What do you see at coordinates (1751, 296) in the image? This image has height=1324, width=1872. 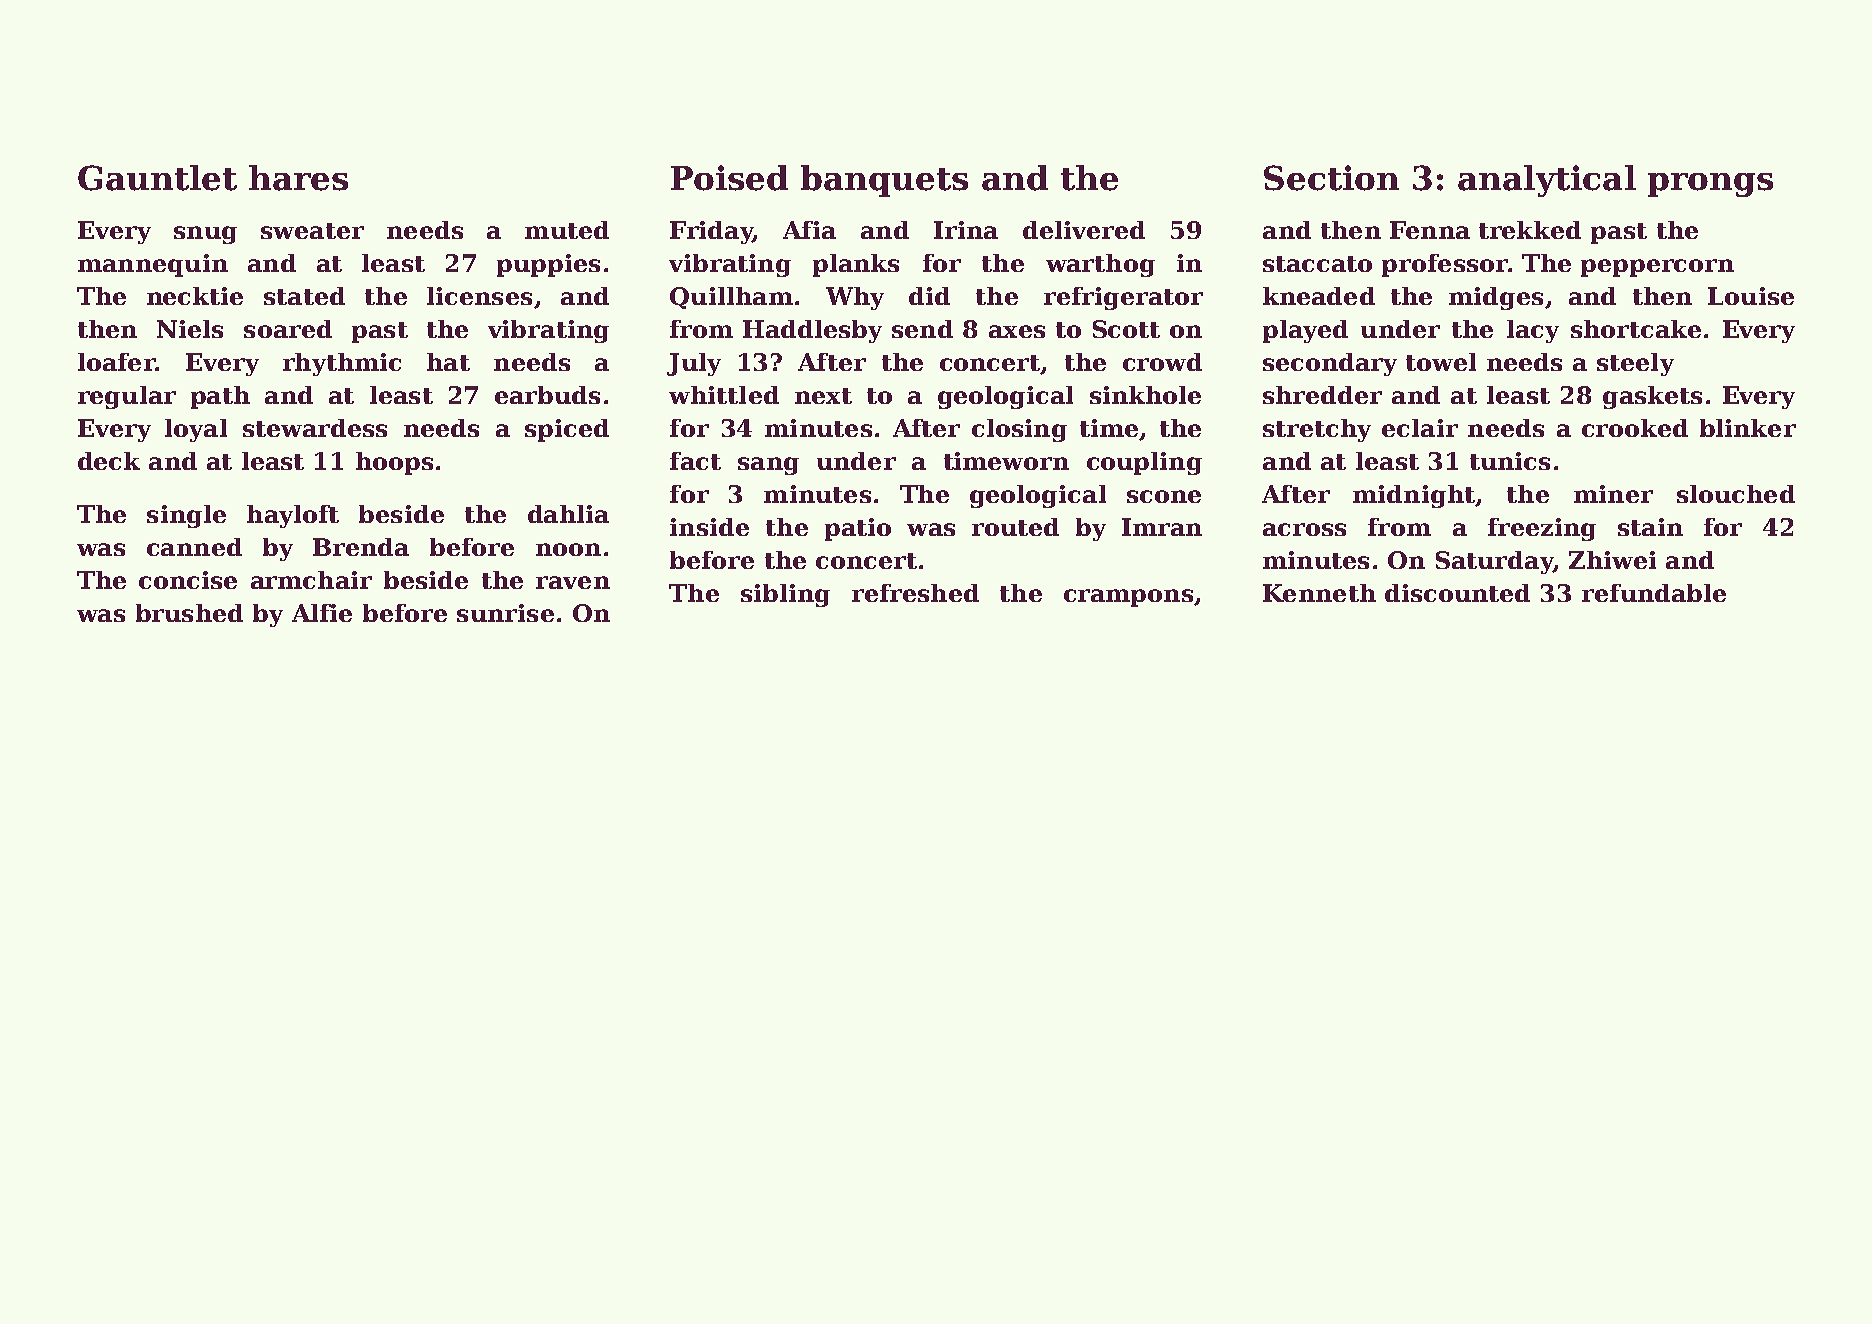 I see `Louise` at bounding box center [1751, 296].
